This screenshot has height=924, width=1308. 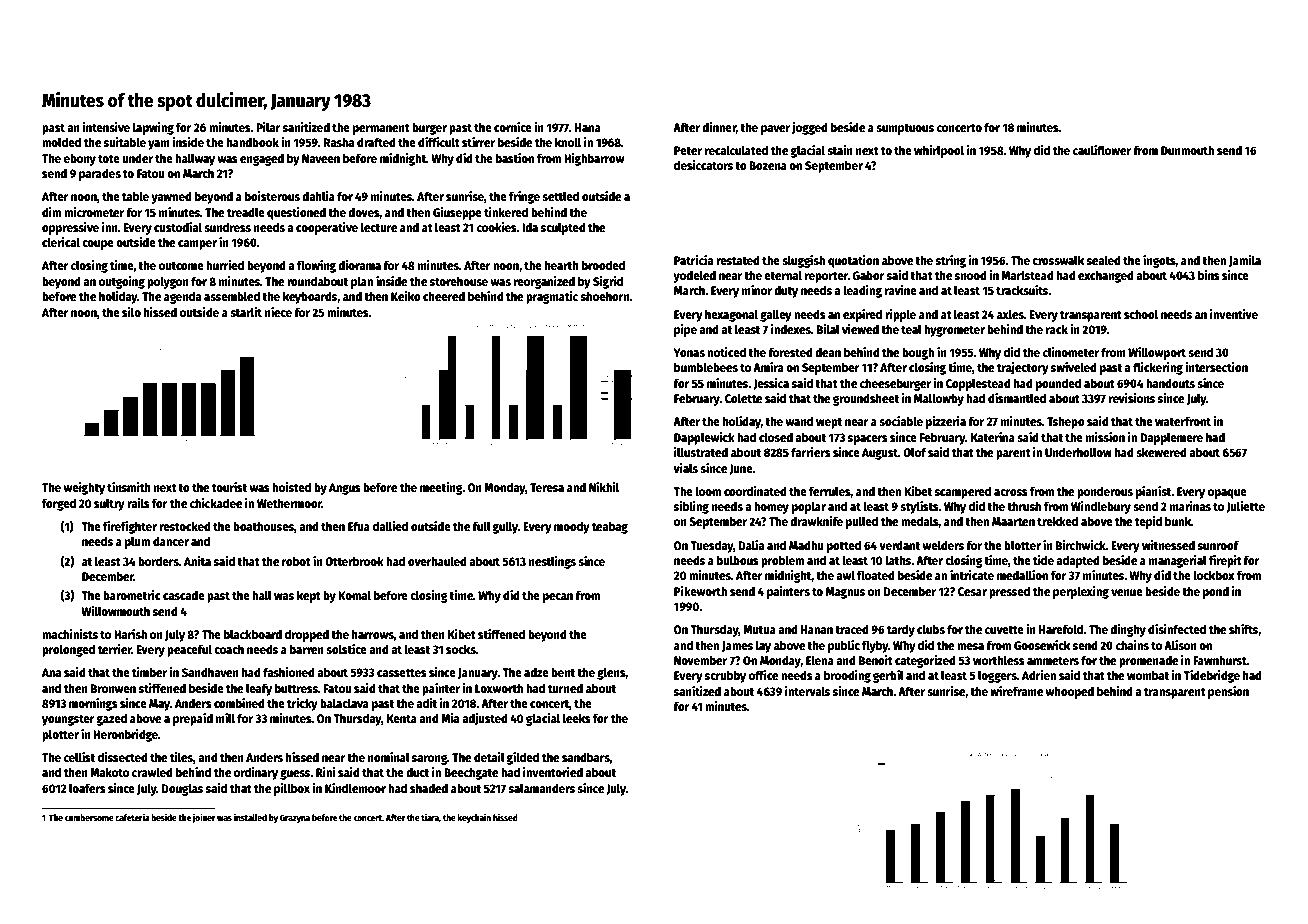 I want to click on dinner, so click(x=719, y=128).
